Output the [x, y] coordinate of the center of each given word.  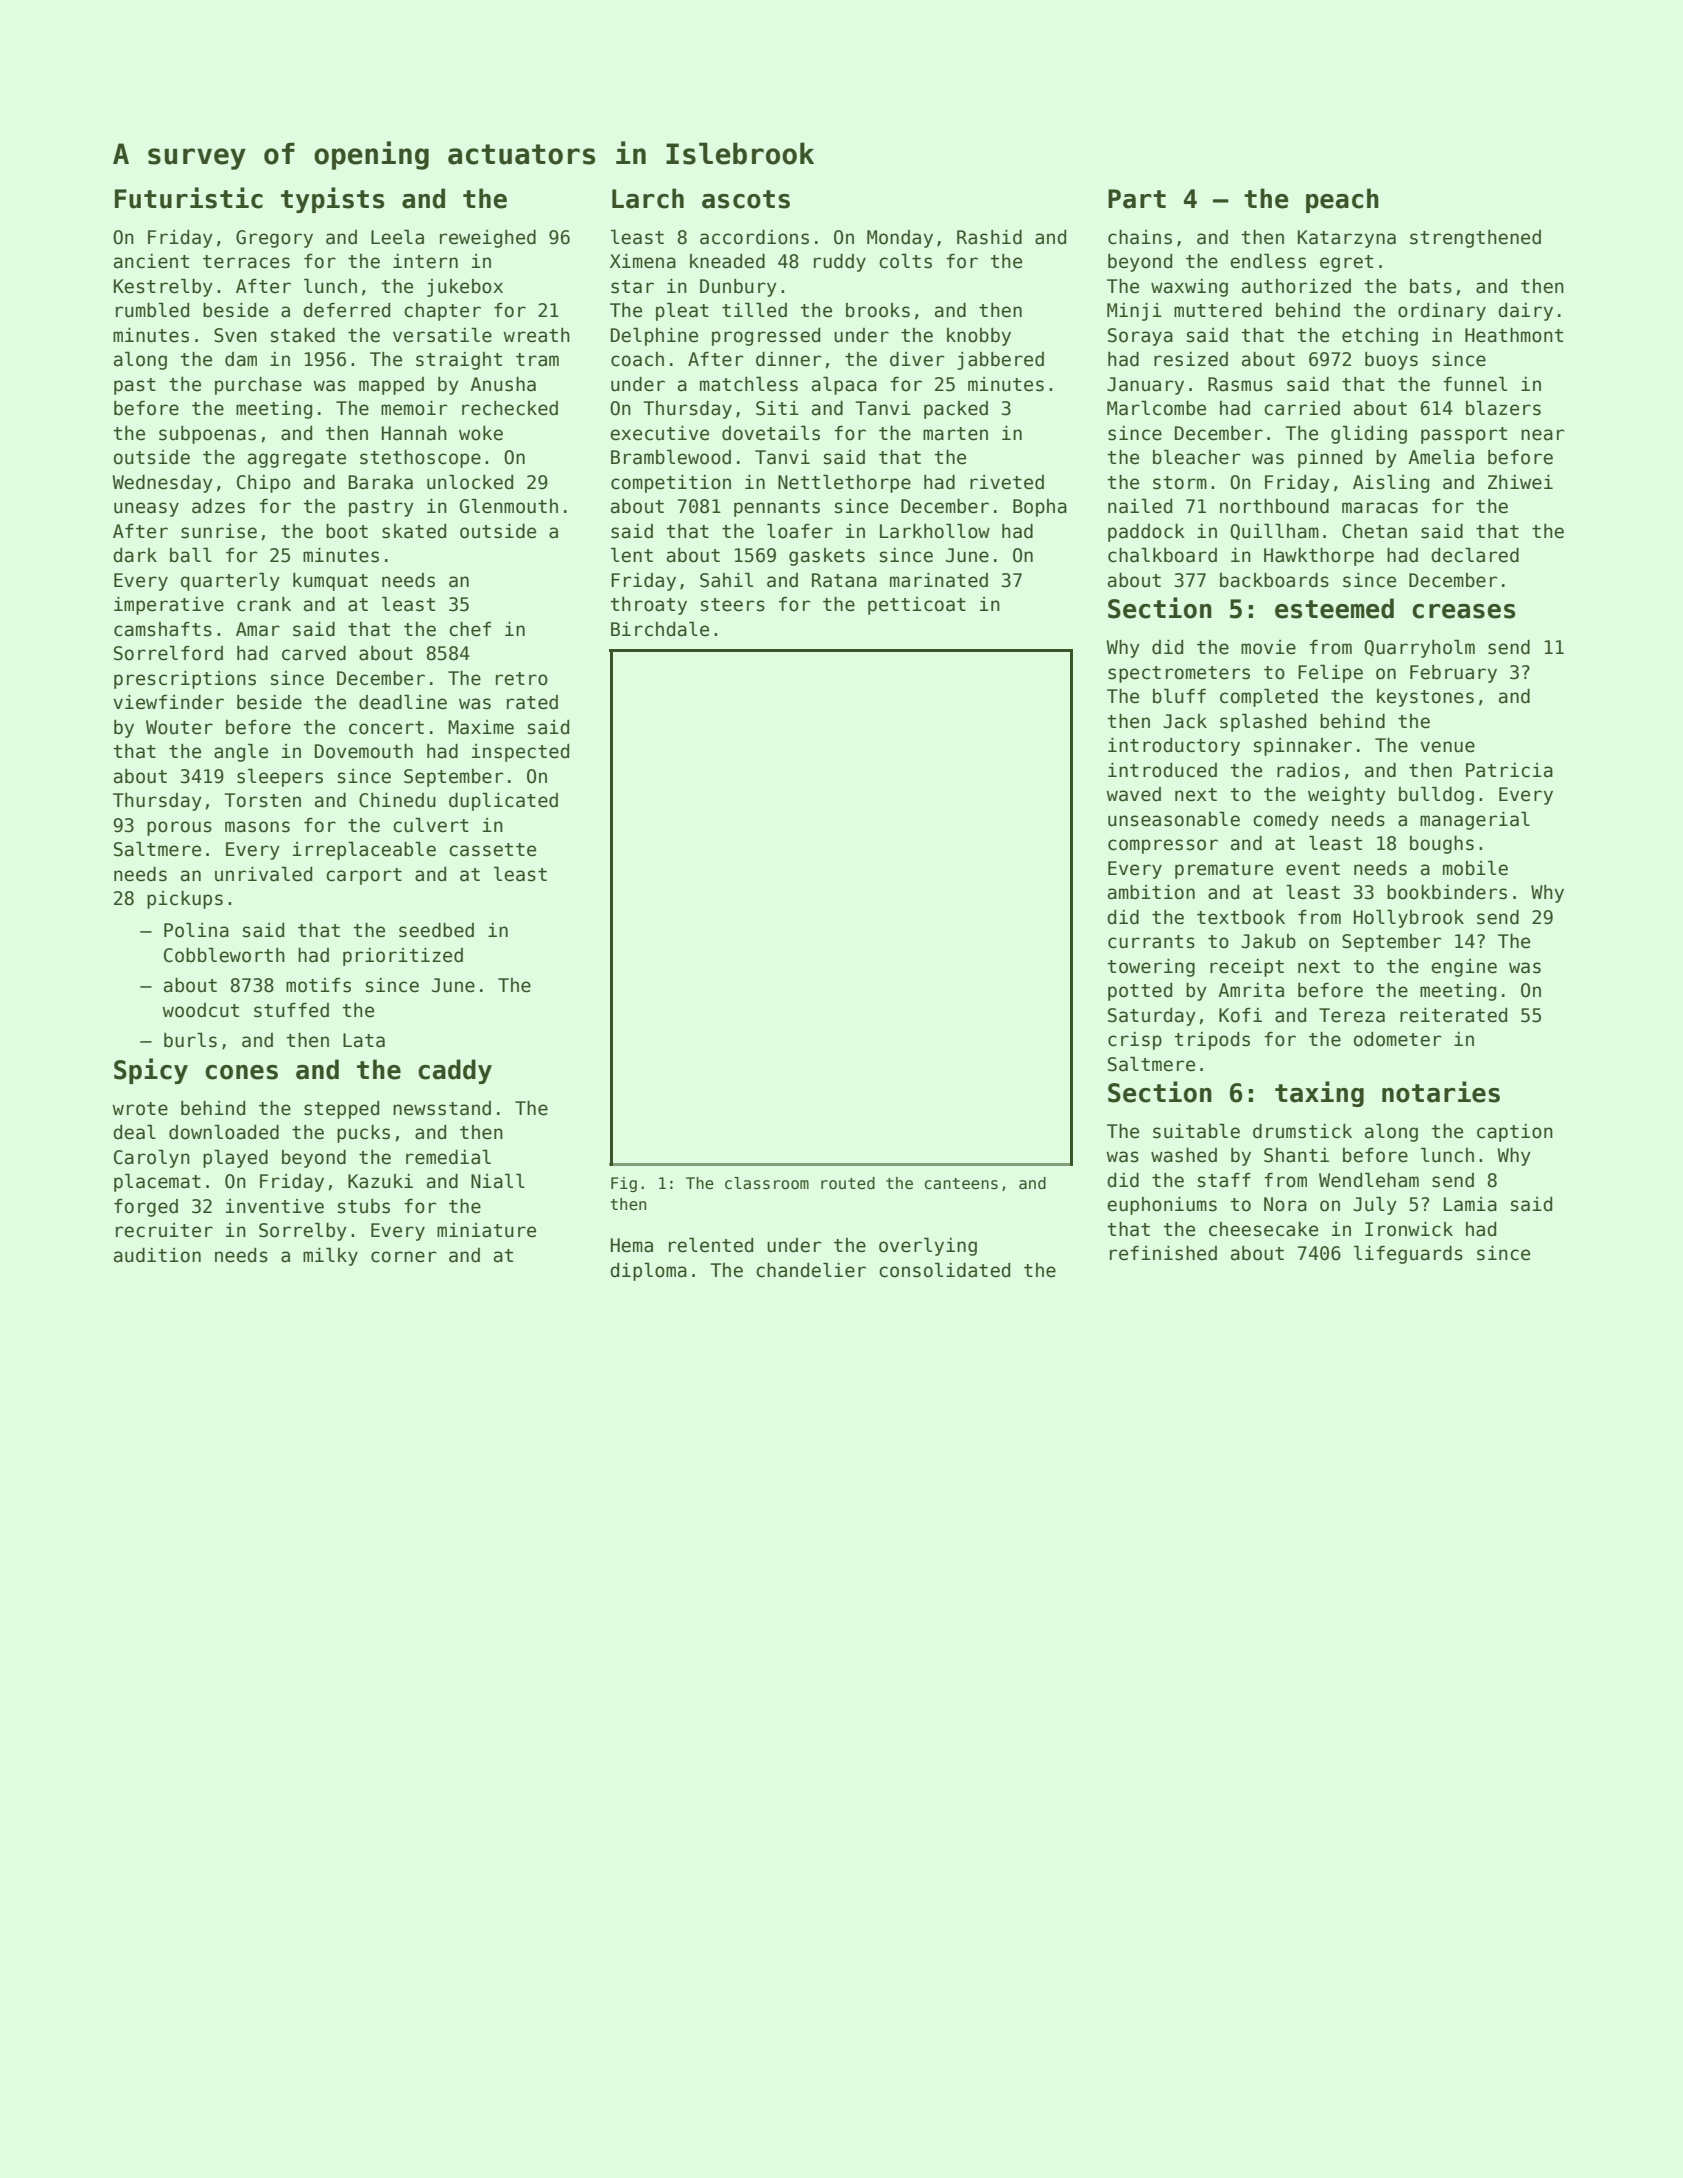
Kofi [1240, 1015]
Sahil [726, 580]
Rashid [989, 237]
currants [1151, 942]
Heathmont [1514, 335]
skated [414, 531]
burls [190, 1040]
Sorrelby [303, 1231]
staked [303, 335]
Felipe [1330, 673]
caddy [455, 1071]
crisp [1135, 1041]
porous [179, 828]
